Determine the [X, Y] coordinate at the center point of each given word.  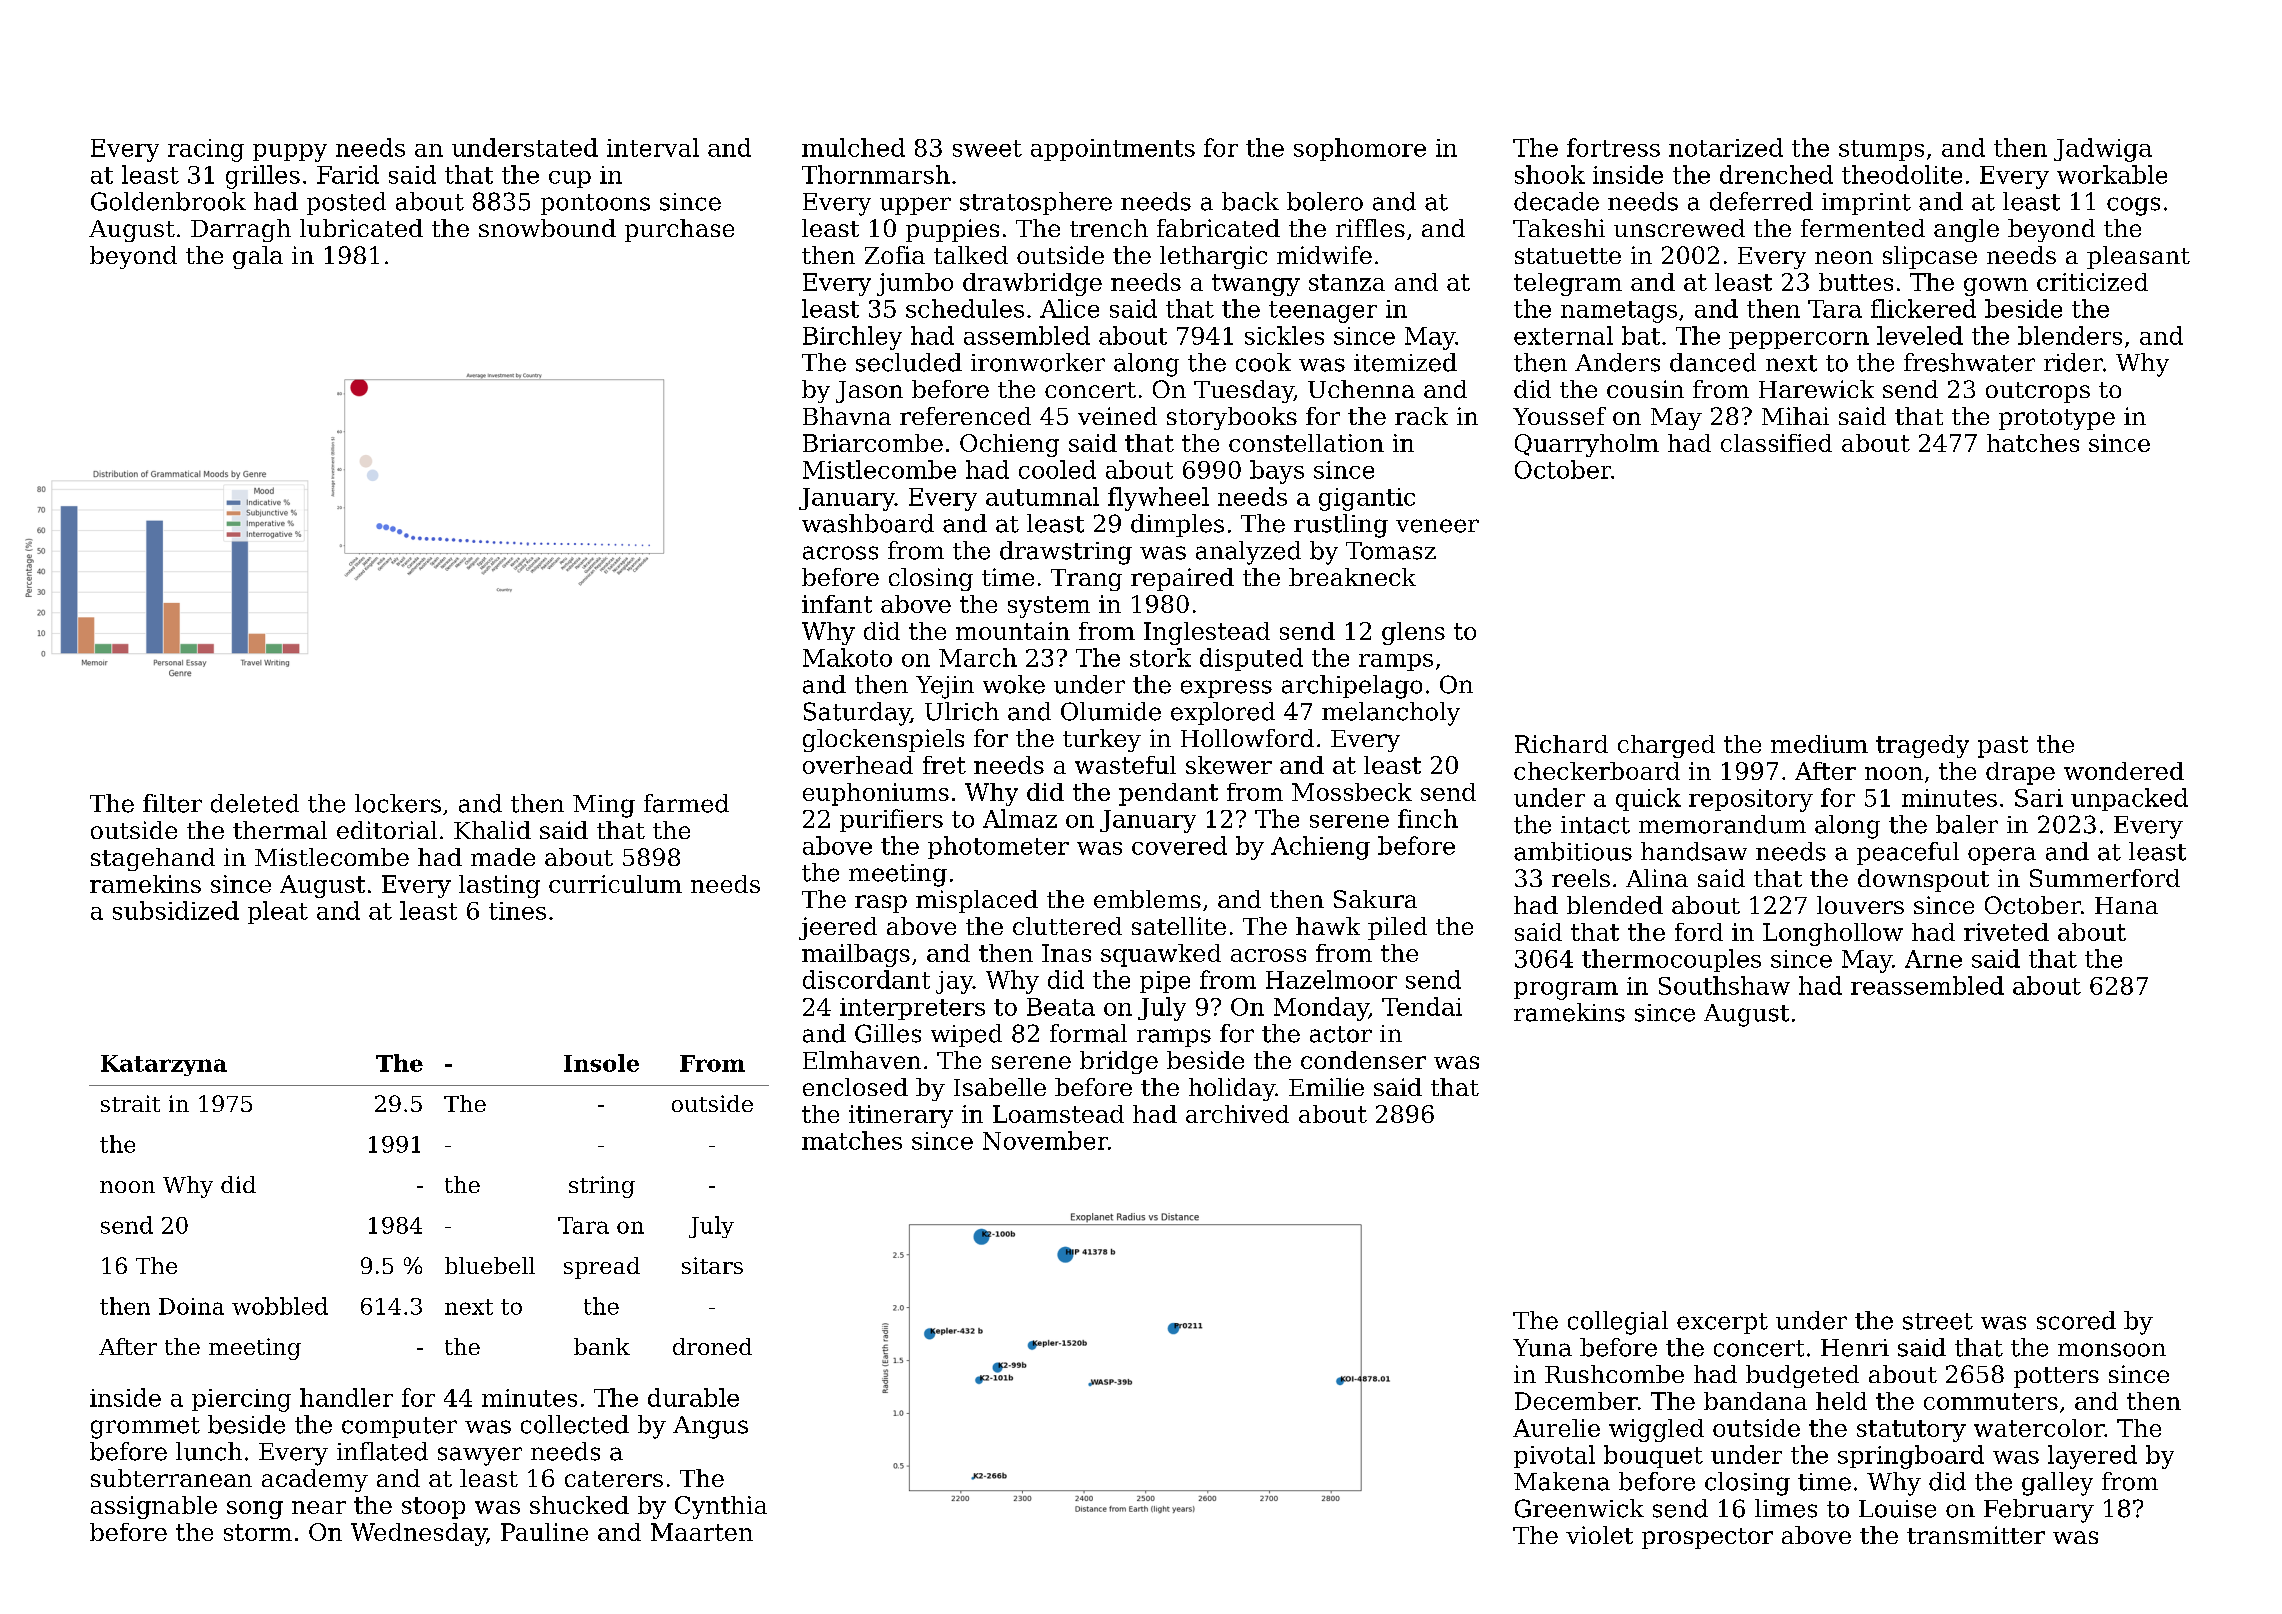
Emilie [1326, 1087]
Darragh [241, 230]
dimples [1177, 525]
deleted [255, 803]
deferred [1761, 201]
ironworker [1038, 362]
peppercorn [1799, 340]
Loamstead [1058, 1114]
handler [346, 1397]
